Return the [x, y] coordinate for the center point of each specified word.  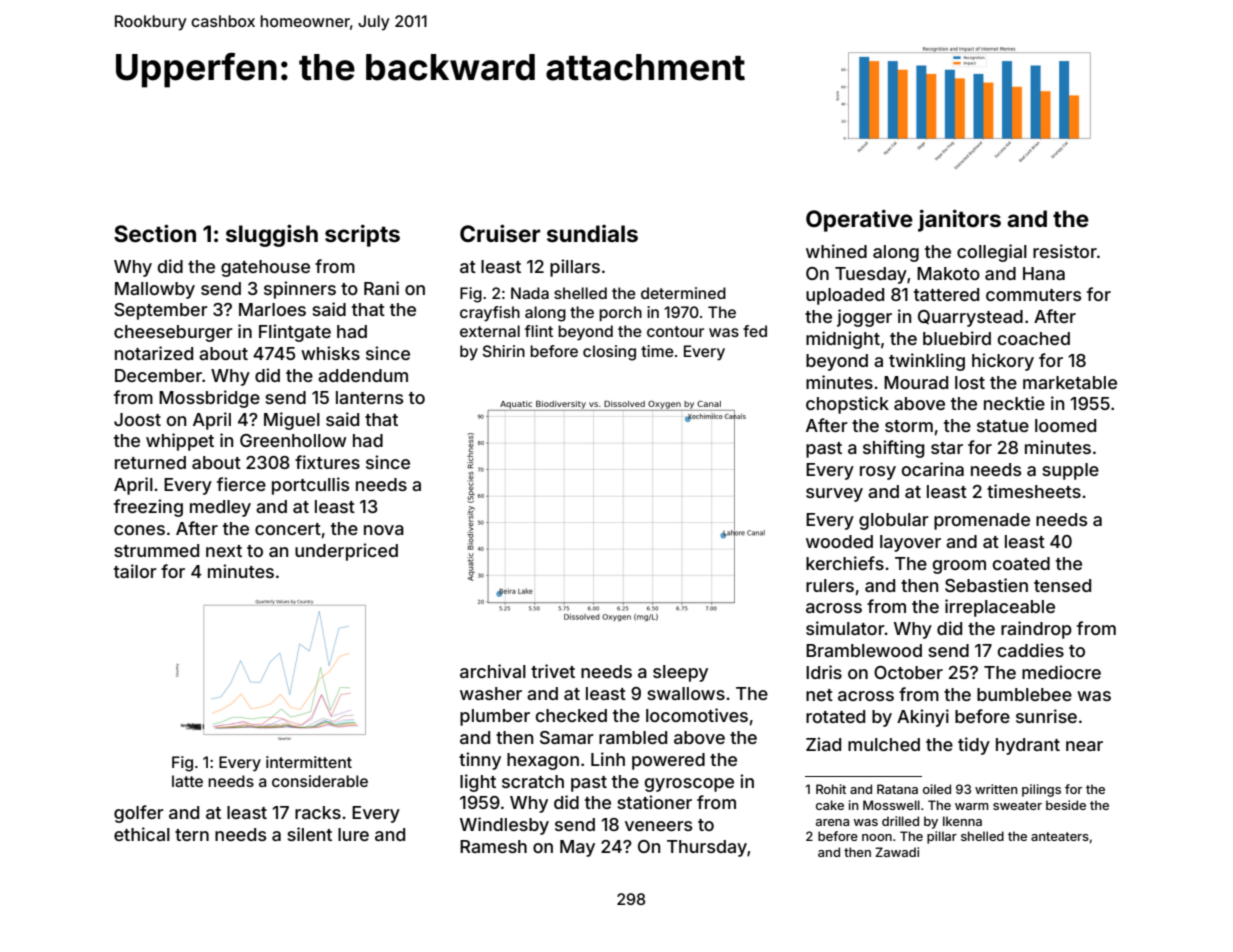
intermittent [309, 762]
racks [318, 812]
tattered [946, 294]
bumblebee [1024, 694]
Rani [381, 288]
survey [834, 495]
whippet [180, 442]
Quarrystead [970, 318]
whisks [330, 353]
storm [909, 426]
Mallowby [155, 290]
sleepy [680, 673]
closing [609, 353]
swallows [686, 693]
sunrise [1046, 716]
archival [493, 671]
